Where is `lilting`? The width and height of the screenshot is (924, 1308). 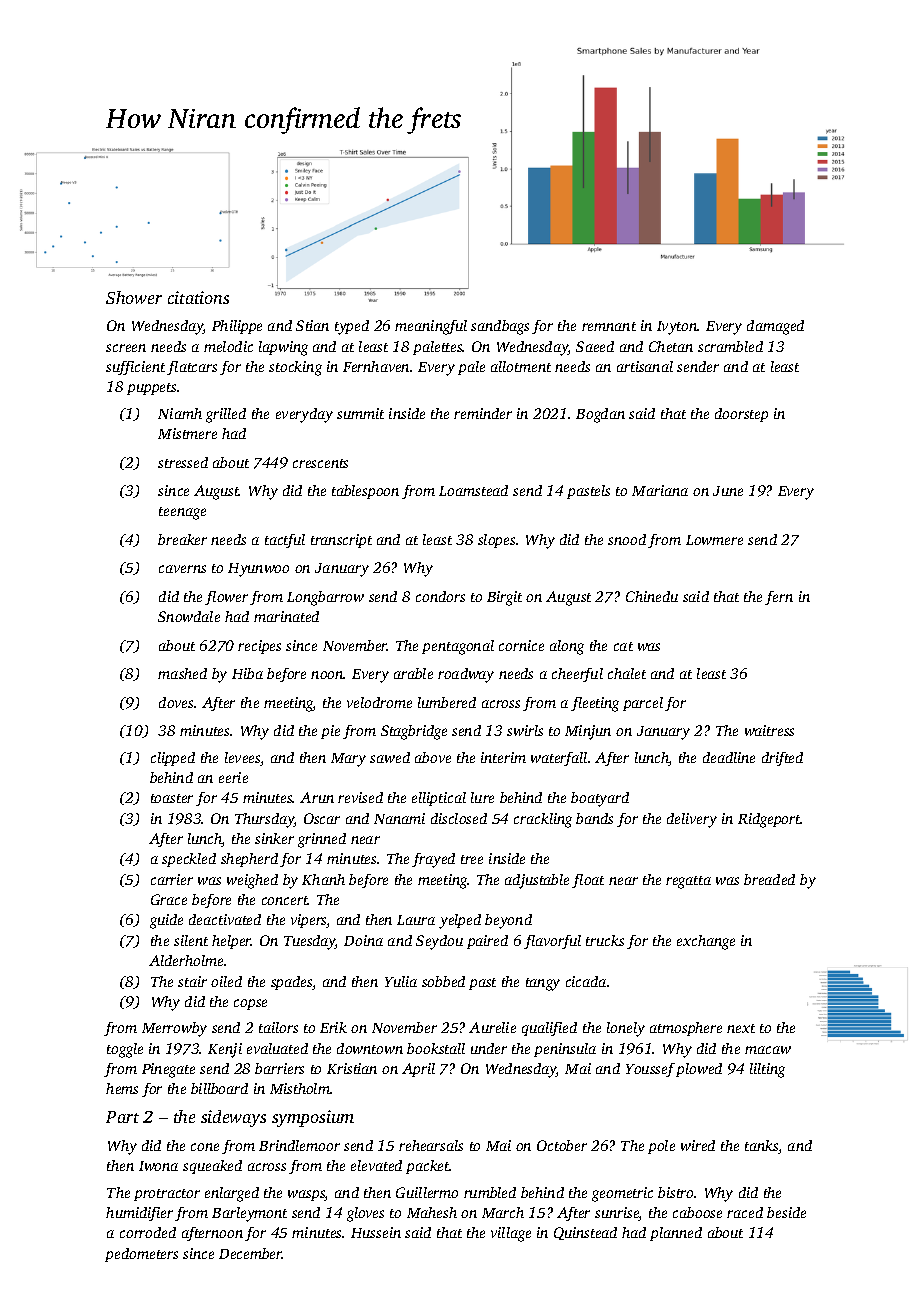
lilting is located at coordinates (767, 1070).
